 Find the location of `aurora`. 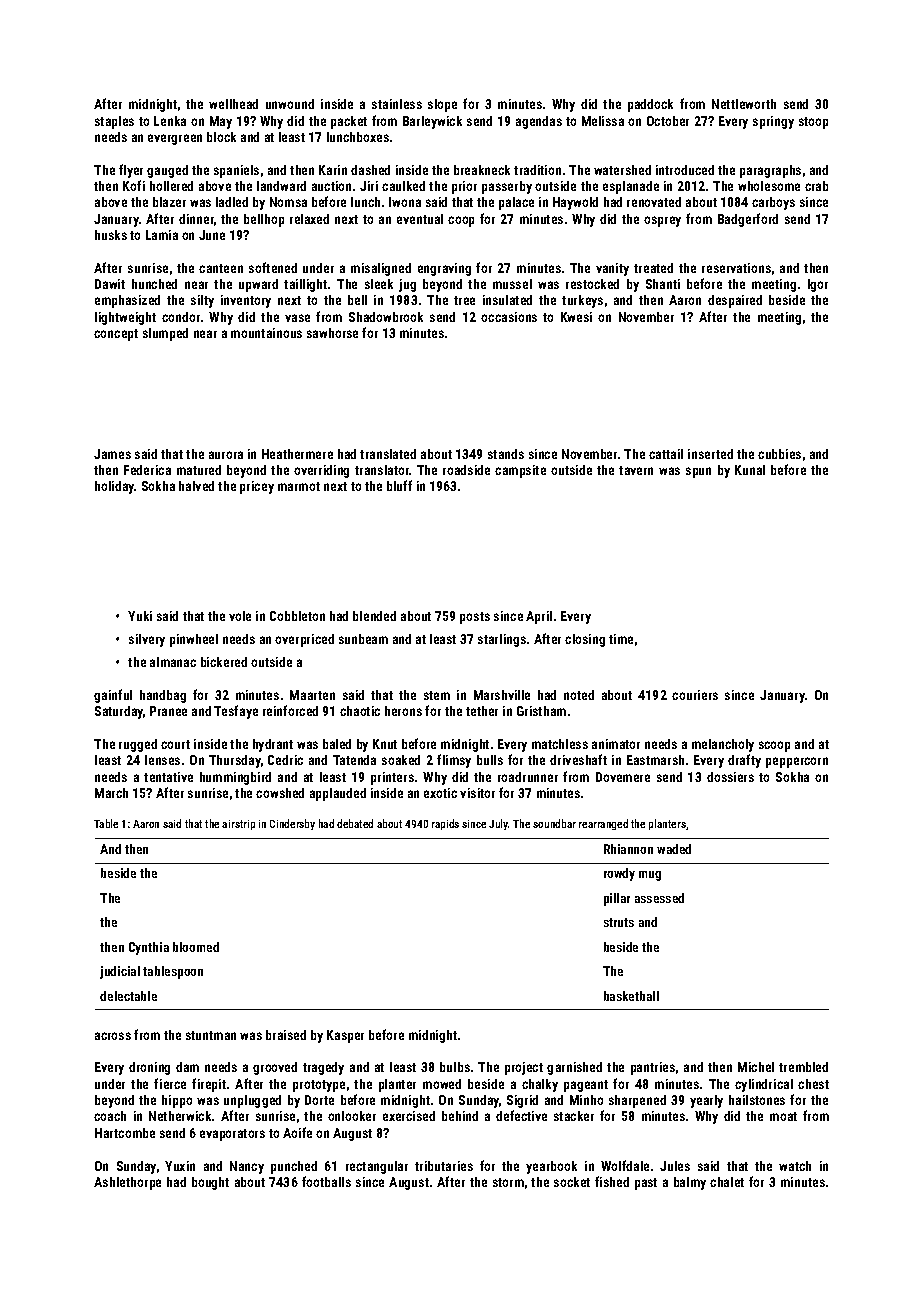

aurora is located at coordinates (226, 455).
